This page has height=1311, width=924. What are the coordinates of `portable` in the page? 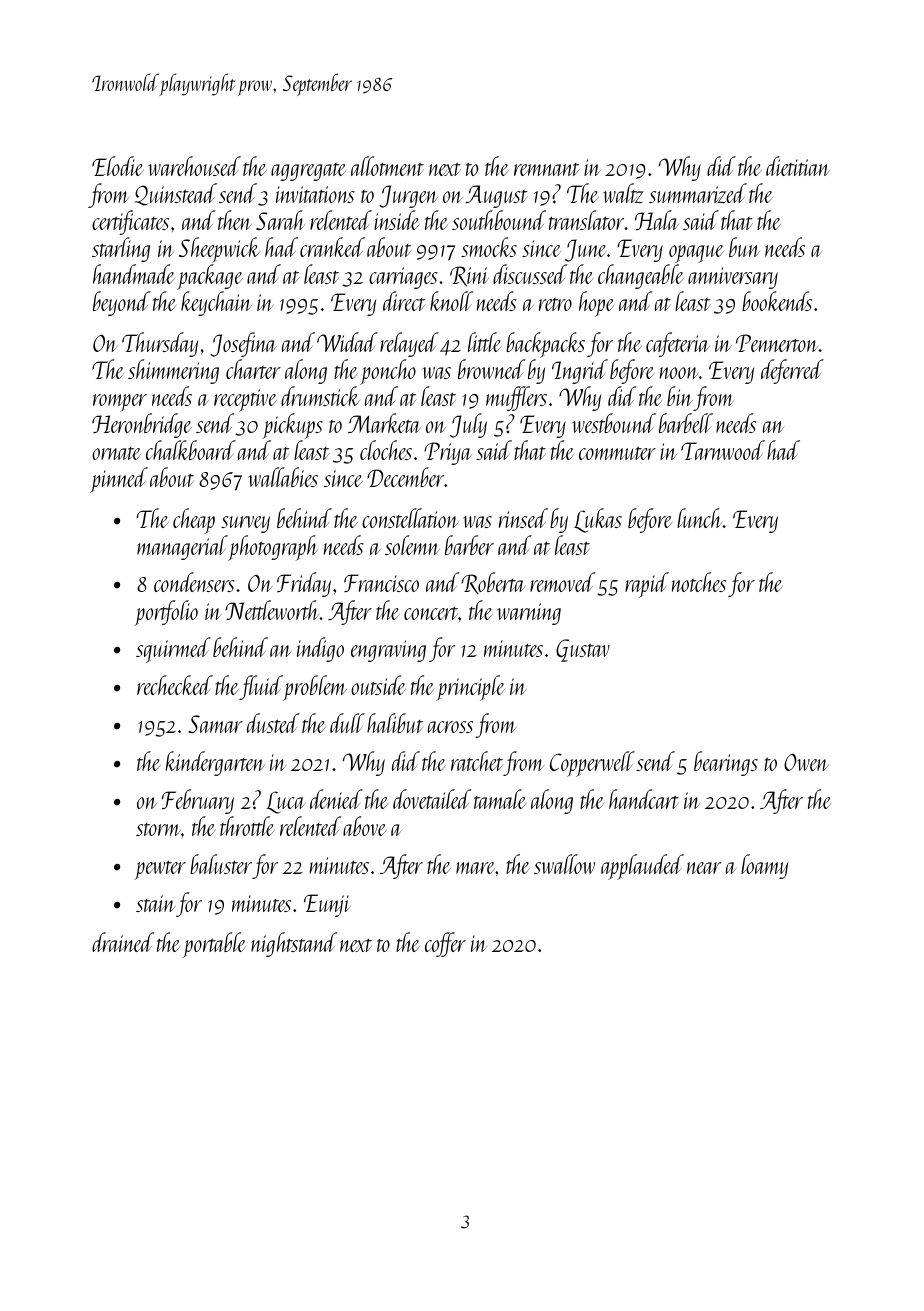 It's located at (214, 945).
